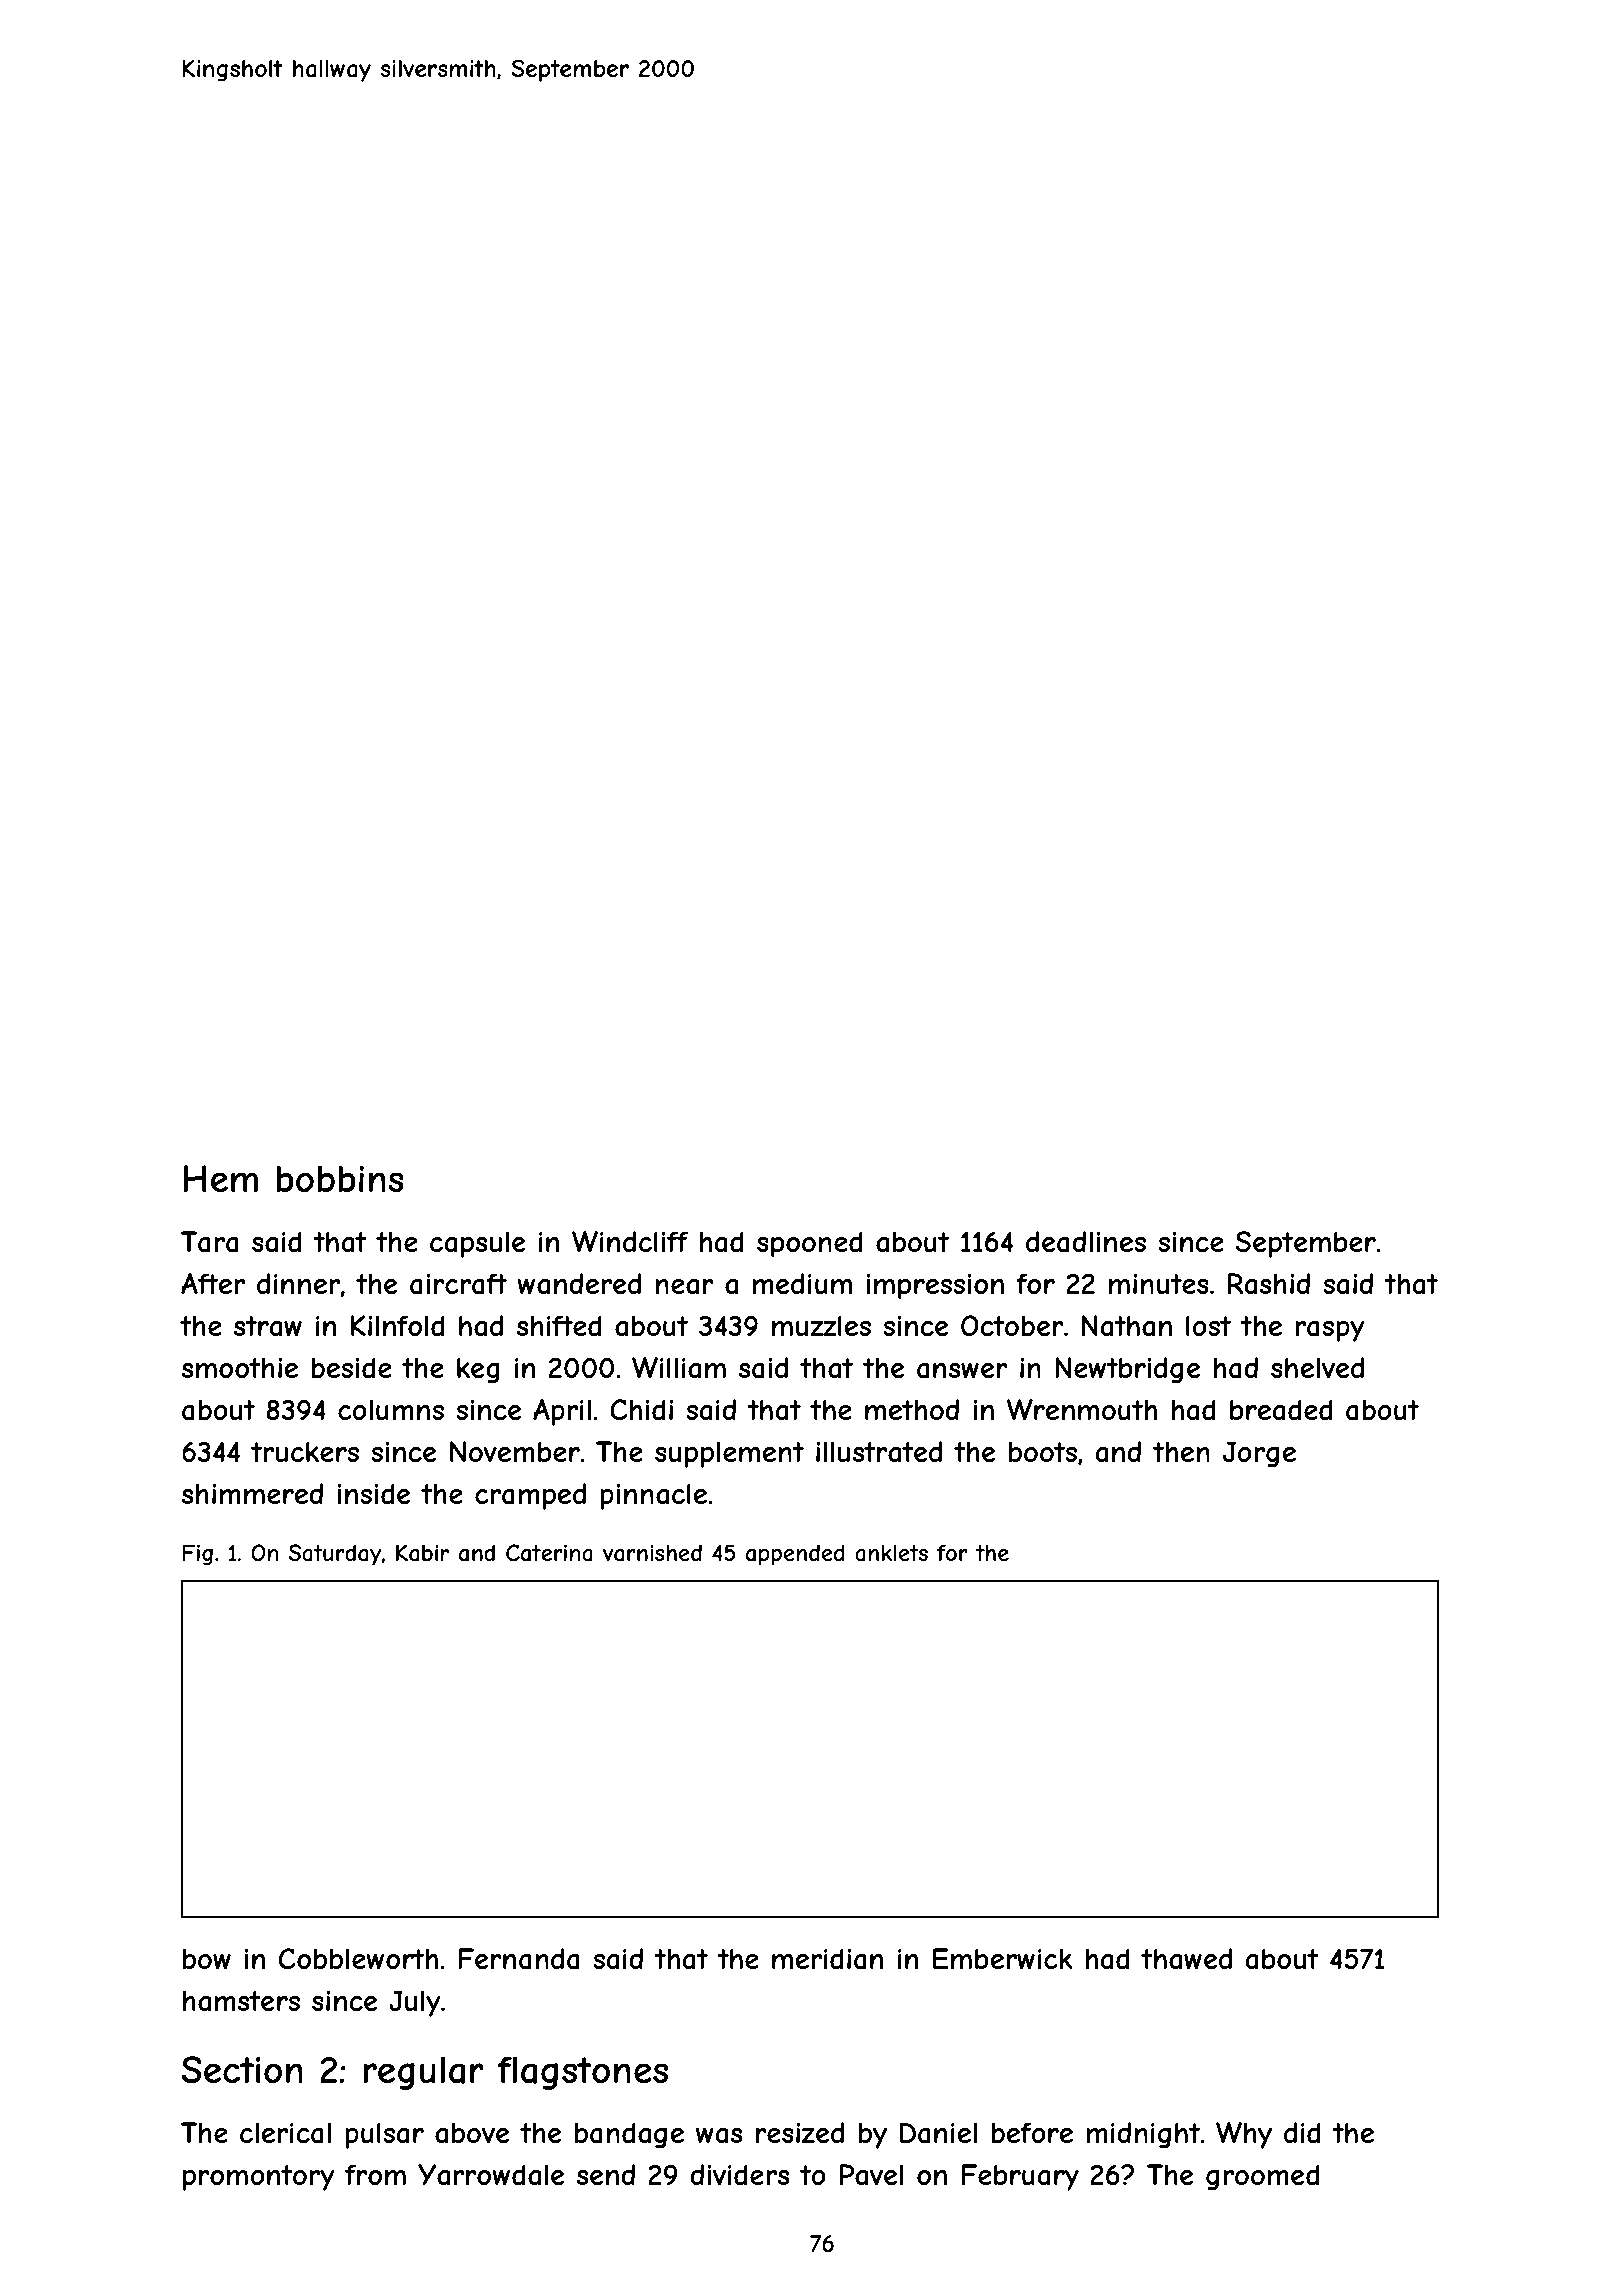 Image resolution: width=1620 pixels, height=2292 pixels. Describe the element at coordinates (1186, 1959) in the screenshot. I see `thawed` at that location.
